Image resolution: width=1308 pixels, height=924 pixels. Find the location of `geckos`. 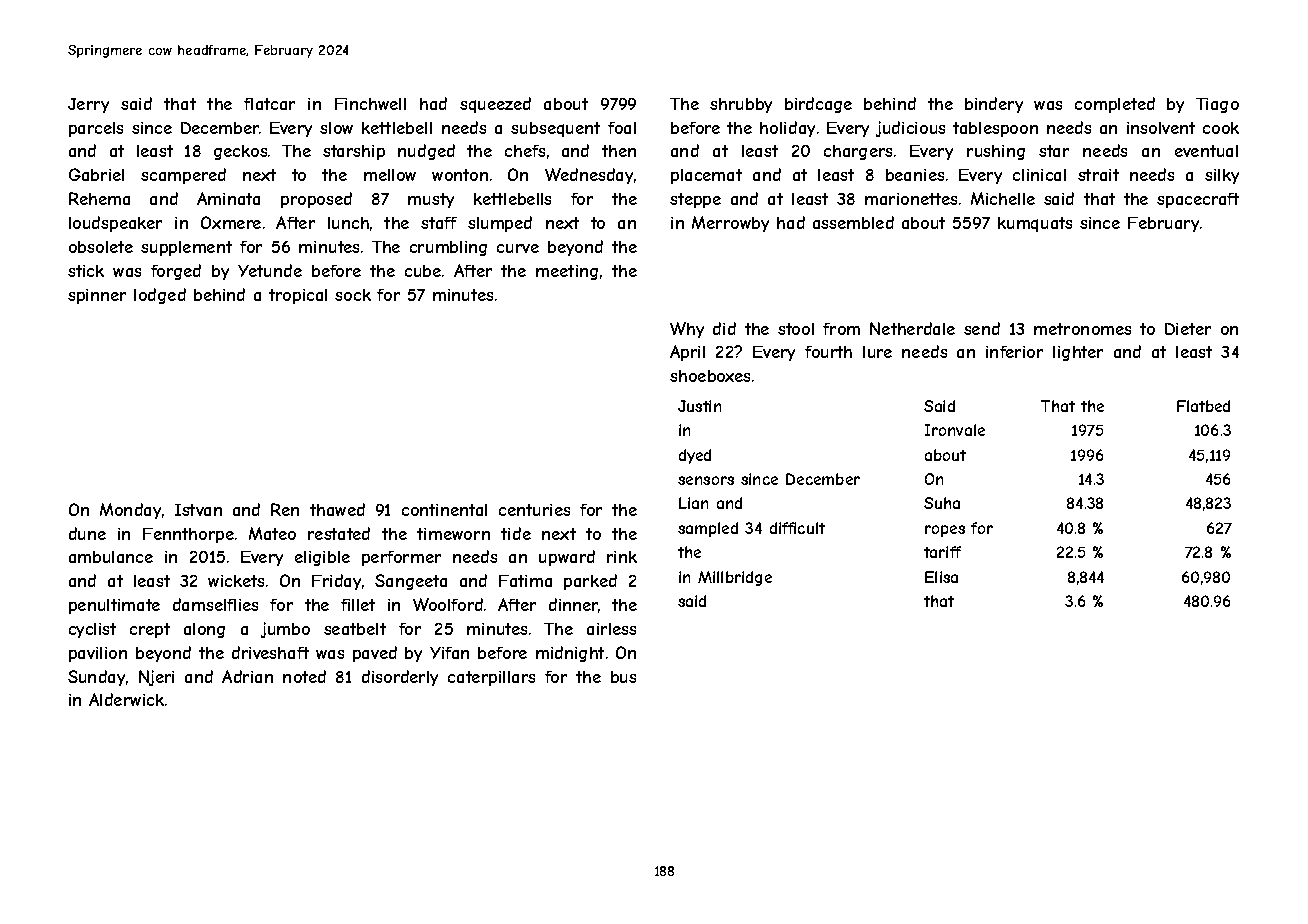

geckos is located at coordinates (240, 152).
